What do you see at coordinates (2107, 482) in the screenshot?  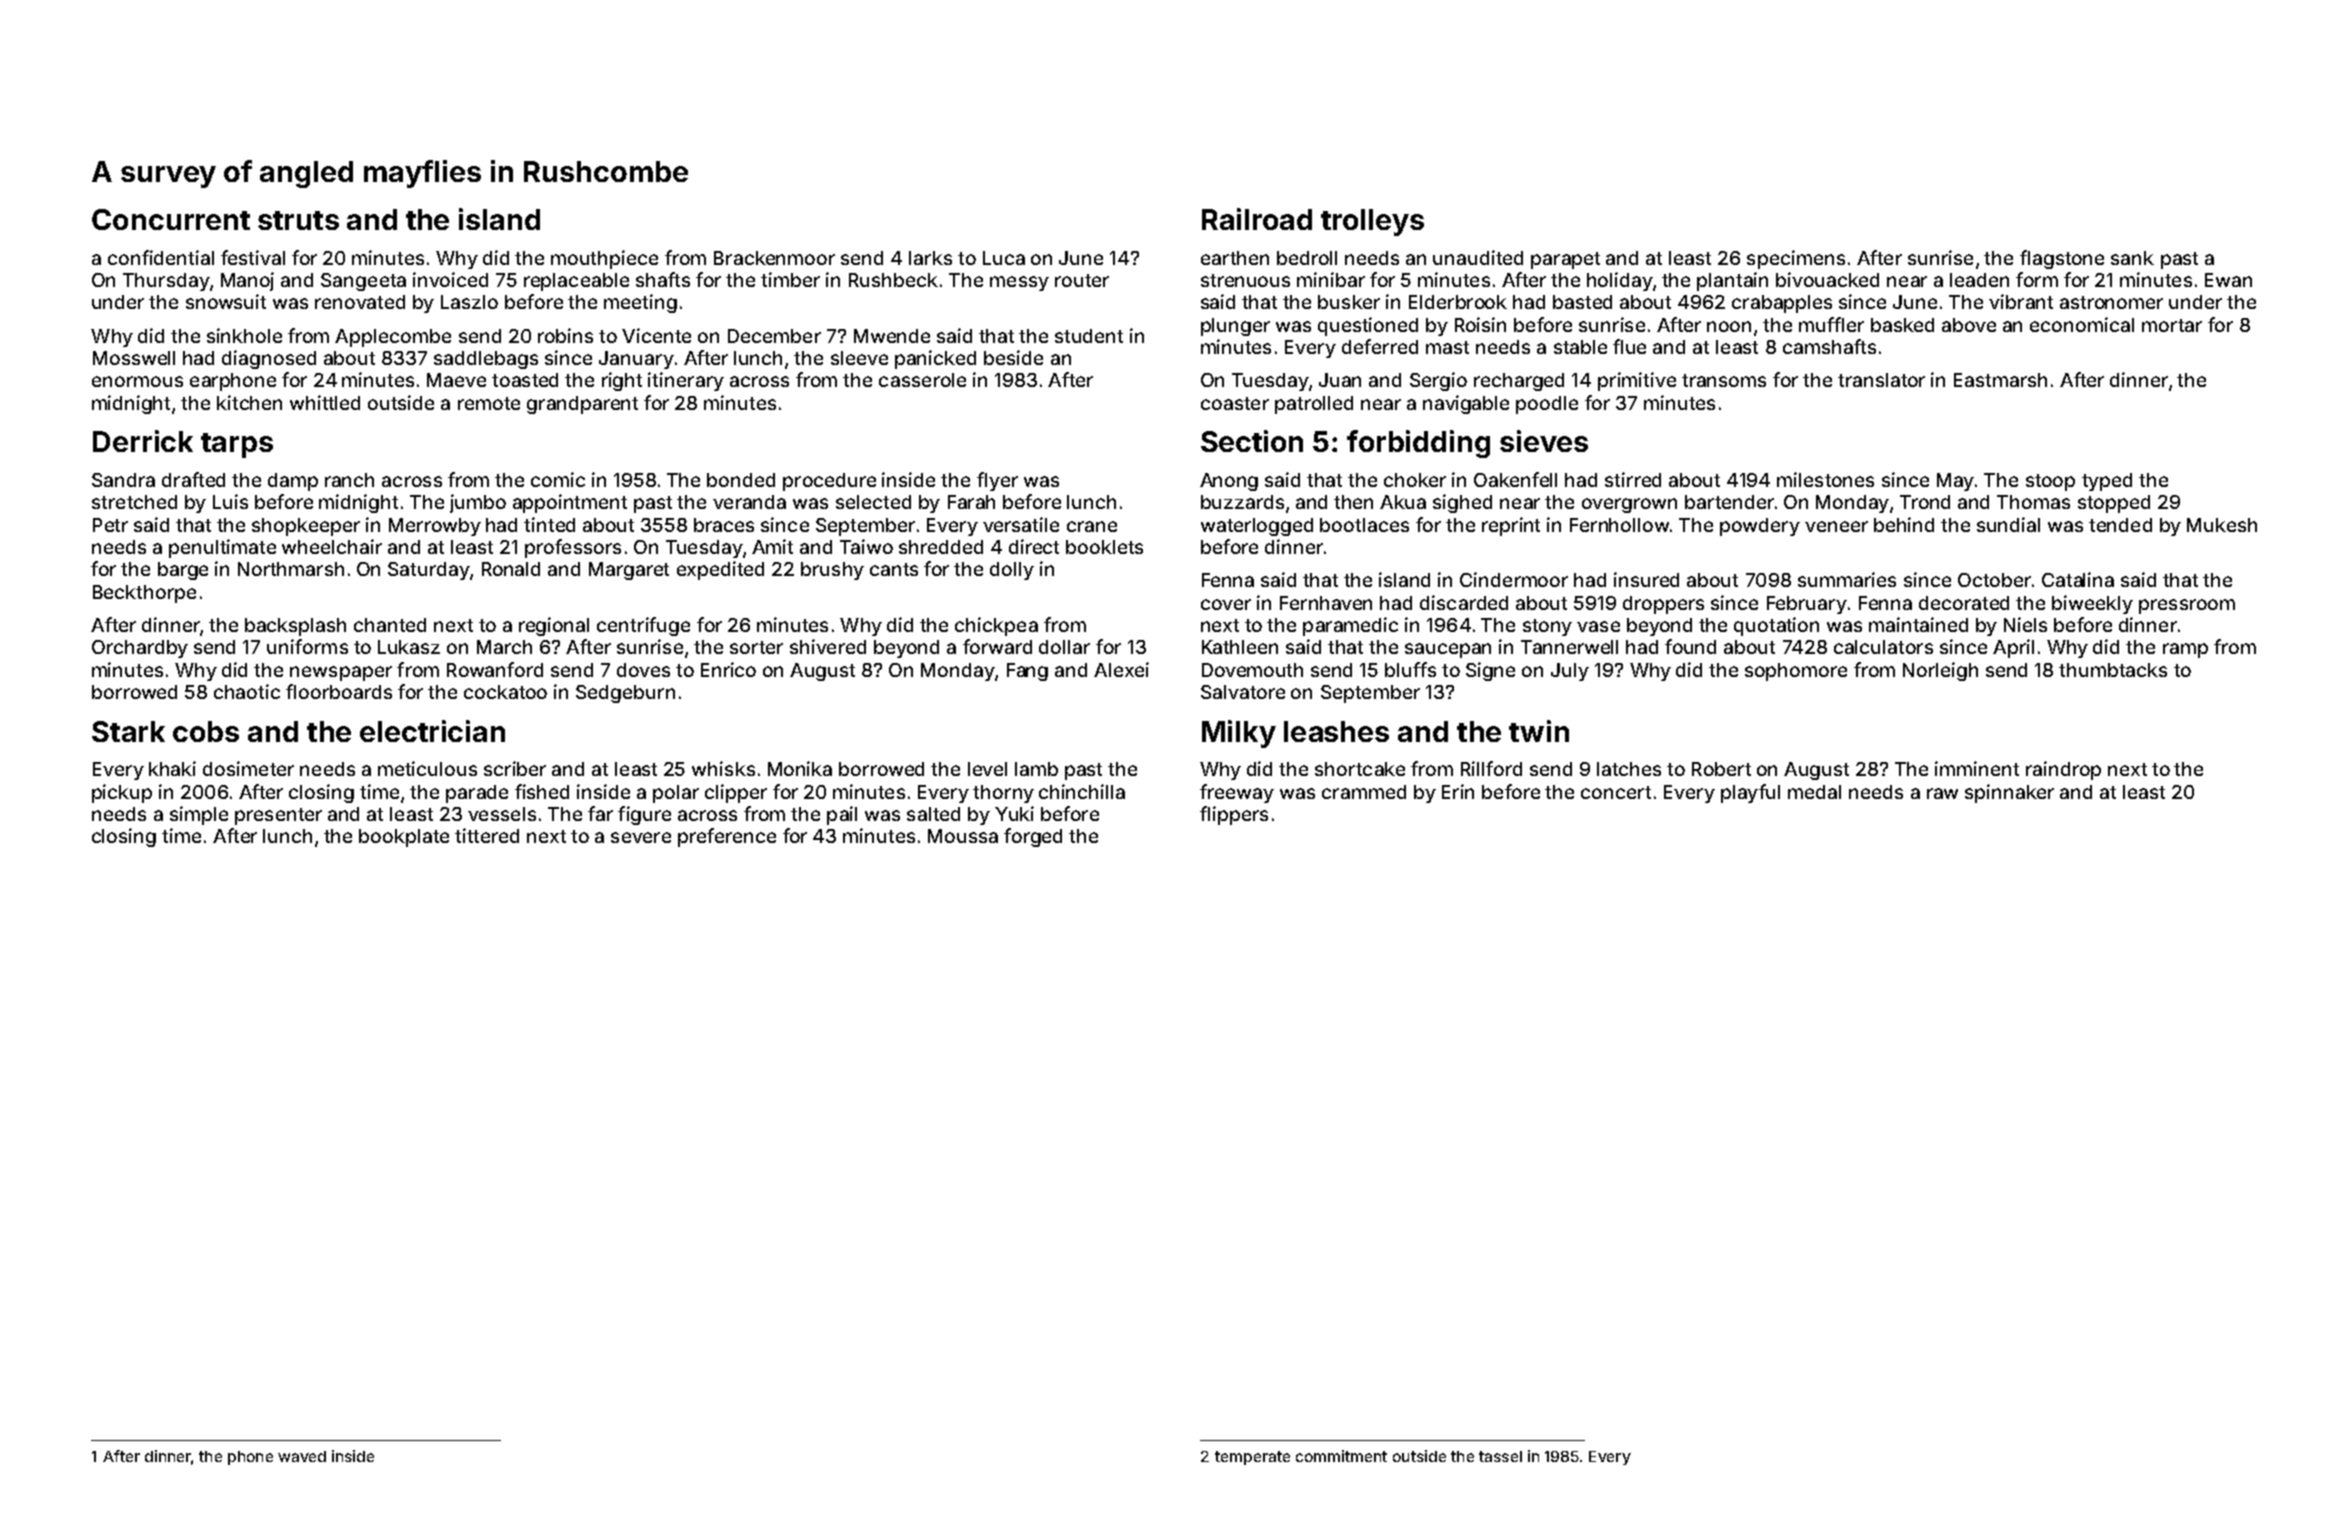 I see `typed` at bounding box center [2107, 482].
